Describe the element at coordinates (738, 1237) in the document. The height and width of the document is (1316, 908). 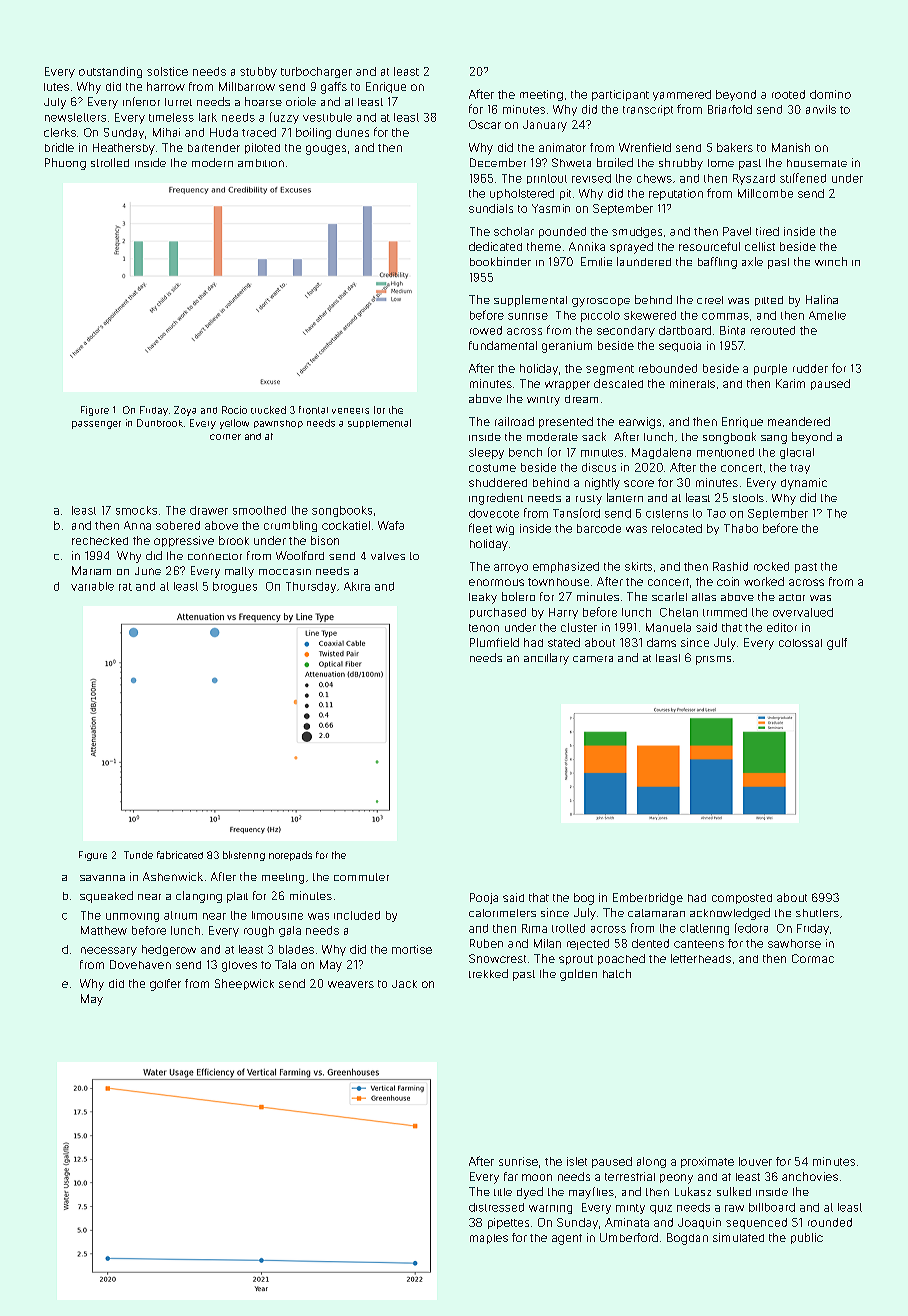
I see `simulated` at that location.
